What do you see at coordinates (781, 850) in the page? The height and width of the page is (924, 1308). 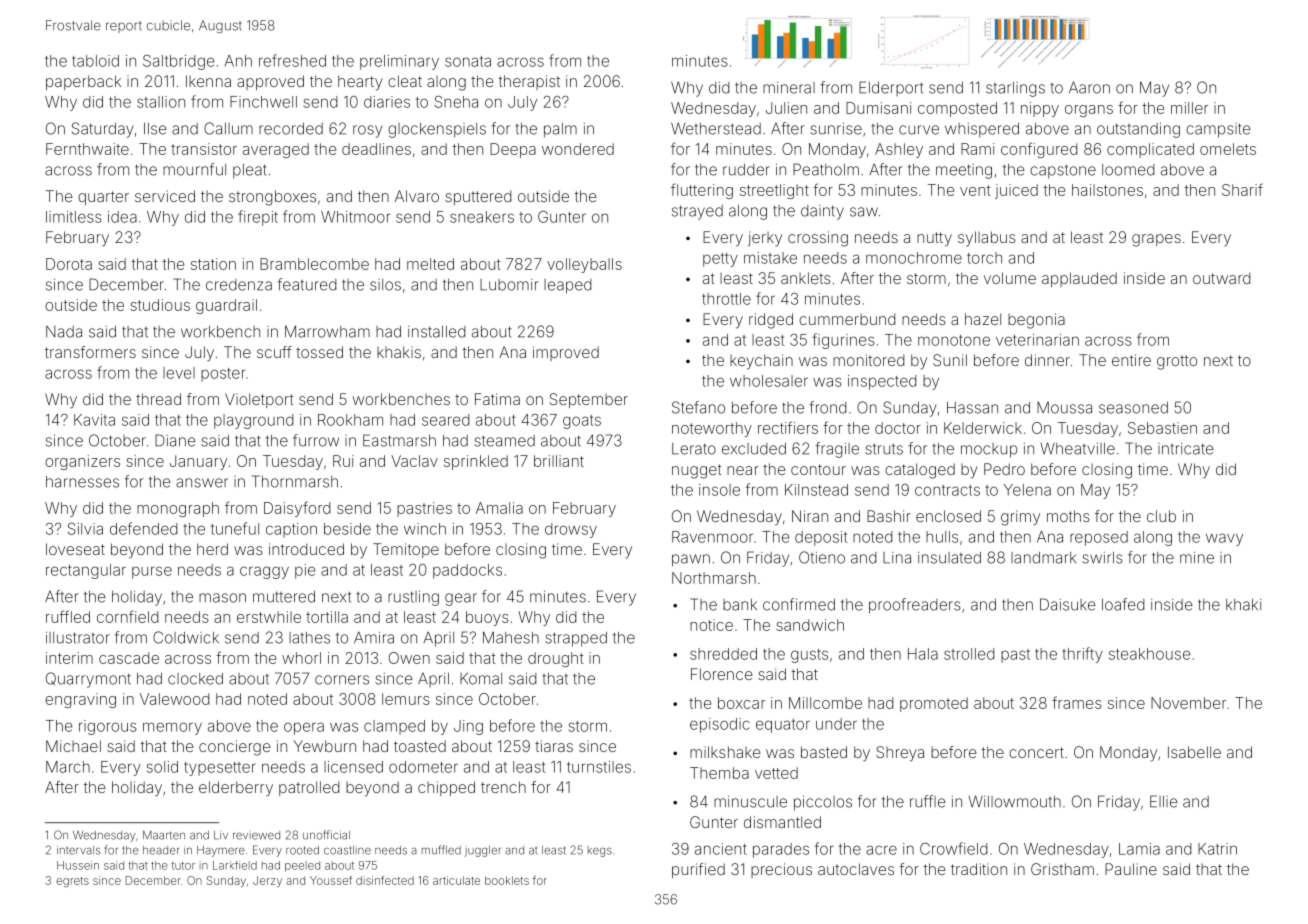 I see `parades` at bounding box center [781, 850].
